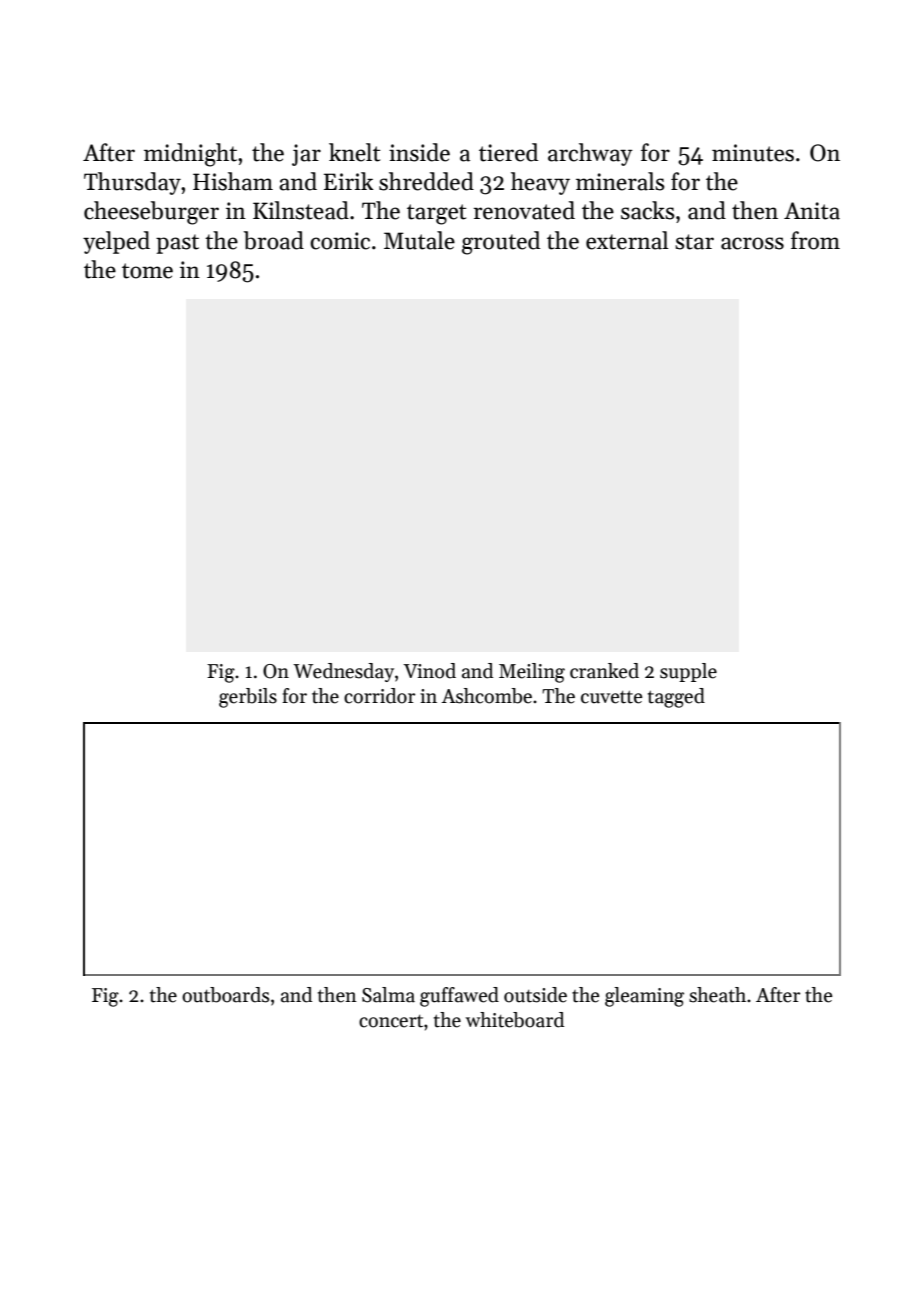 Image resolution: width=924 pixels, height=1311 pixels. I want to click on external, so click(627, 240).
